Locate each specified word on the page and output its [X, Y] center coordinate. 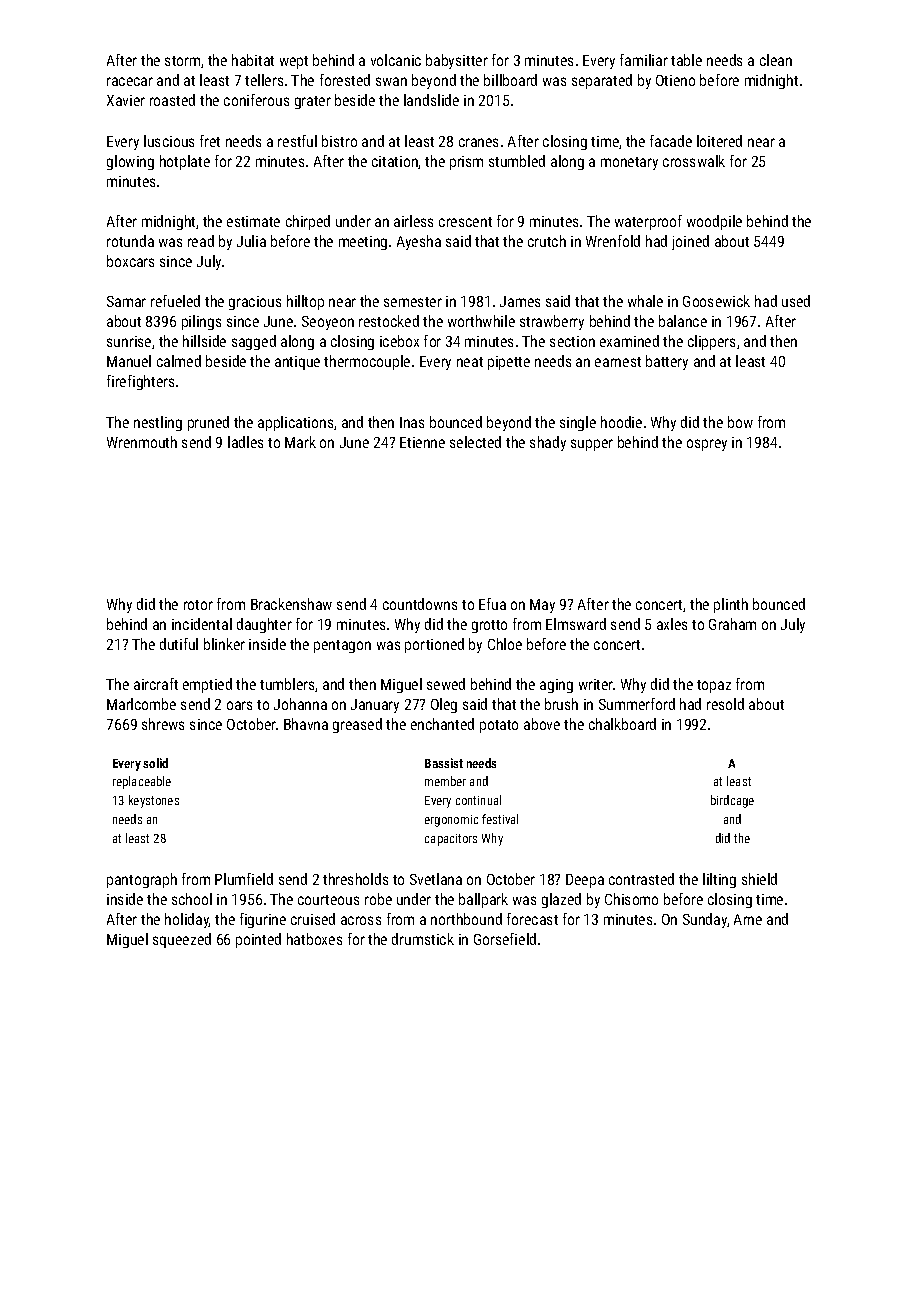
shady [548, 443]
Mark [300, 442]
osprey [707, 445]
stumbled [517, 161]
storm [182, 61]
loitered [719, 141]
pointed [258, 940]
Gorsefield [505, 939]
